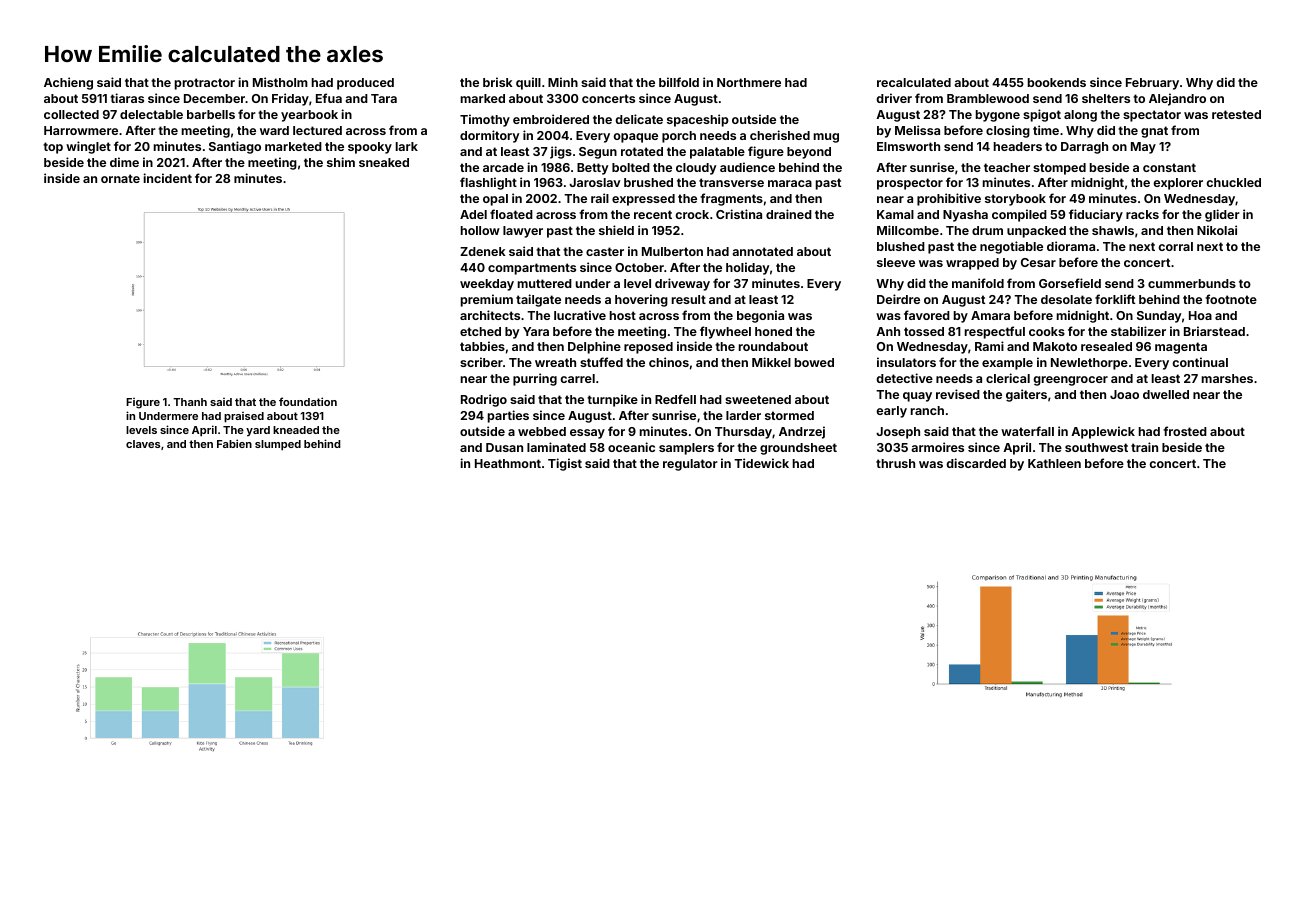  What do you see at coordinates (798, 449) in the document?
I see `groundsheet` at bounding box center [798, 449].
